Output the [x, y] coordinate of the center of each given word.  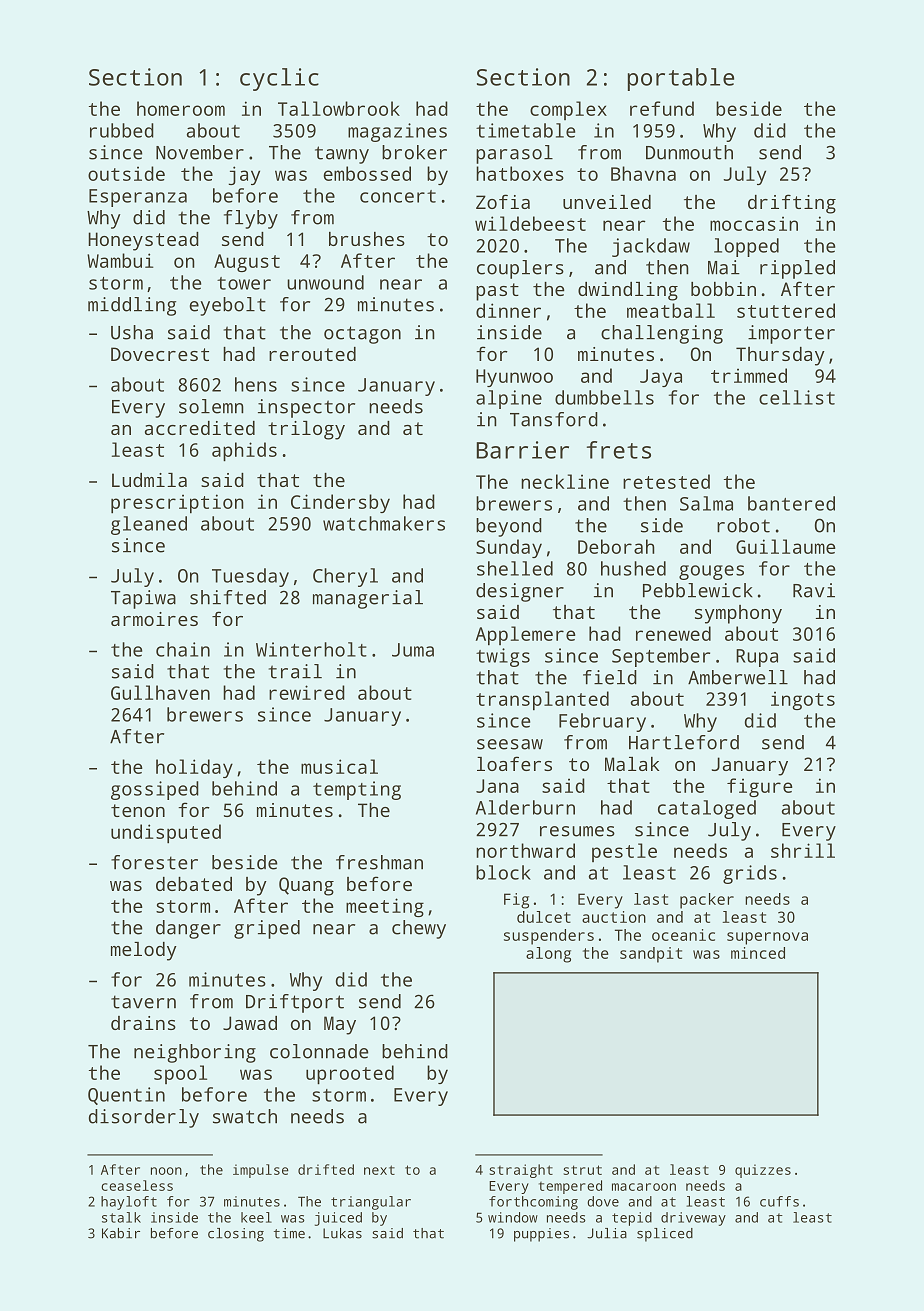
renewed [673, 633]
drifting [792, 204]
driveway [693, 1219]
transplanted [542, 701]
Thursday [780, 356]
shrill [803, 850]
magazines [397, 132]
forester [154, 862]
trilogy [306, 430]
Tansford [554, 419]
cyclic [279, 79]
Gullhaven [160, 692]
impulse [261, 1171]
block [503, 872]
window [513, 1217]
